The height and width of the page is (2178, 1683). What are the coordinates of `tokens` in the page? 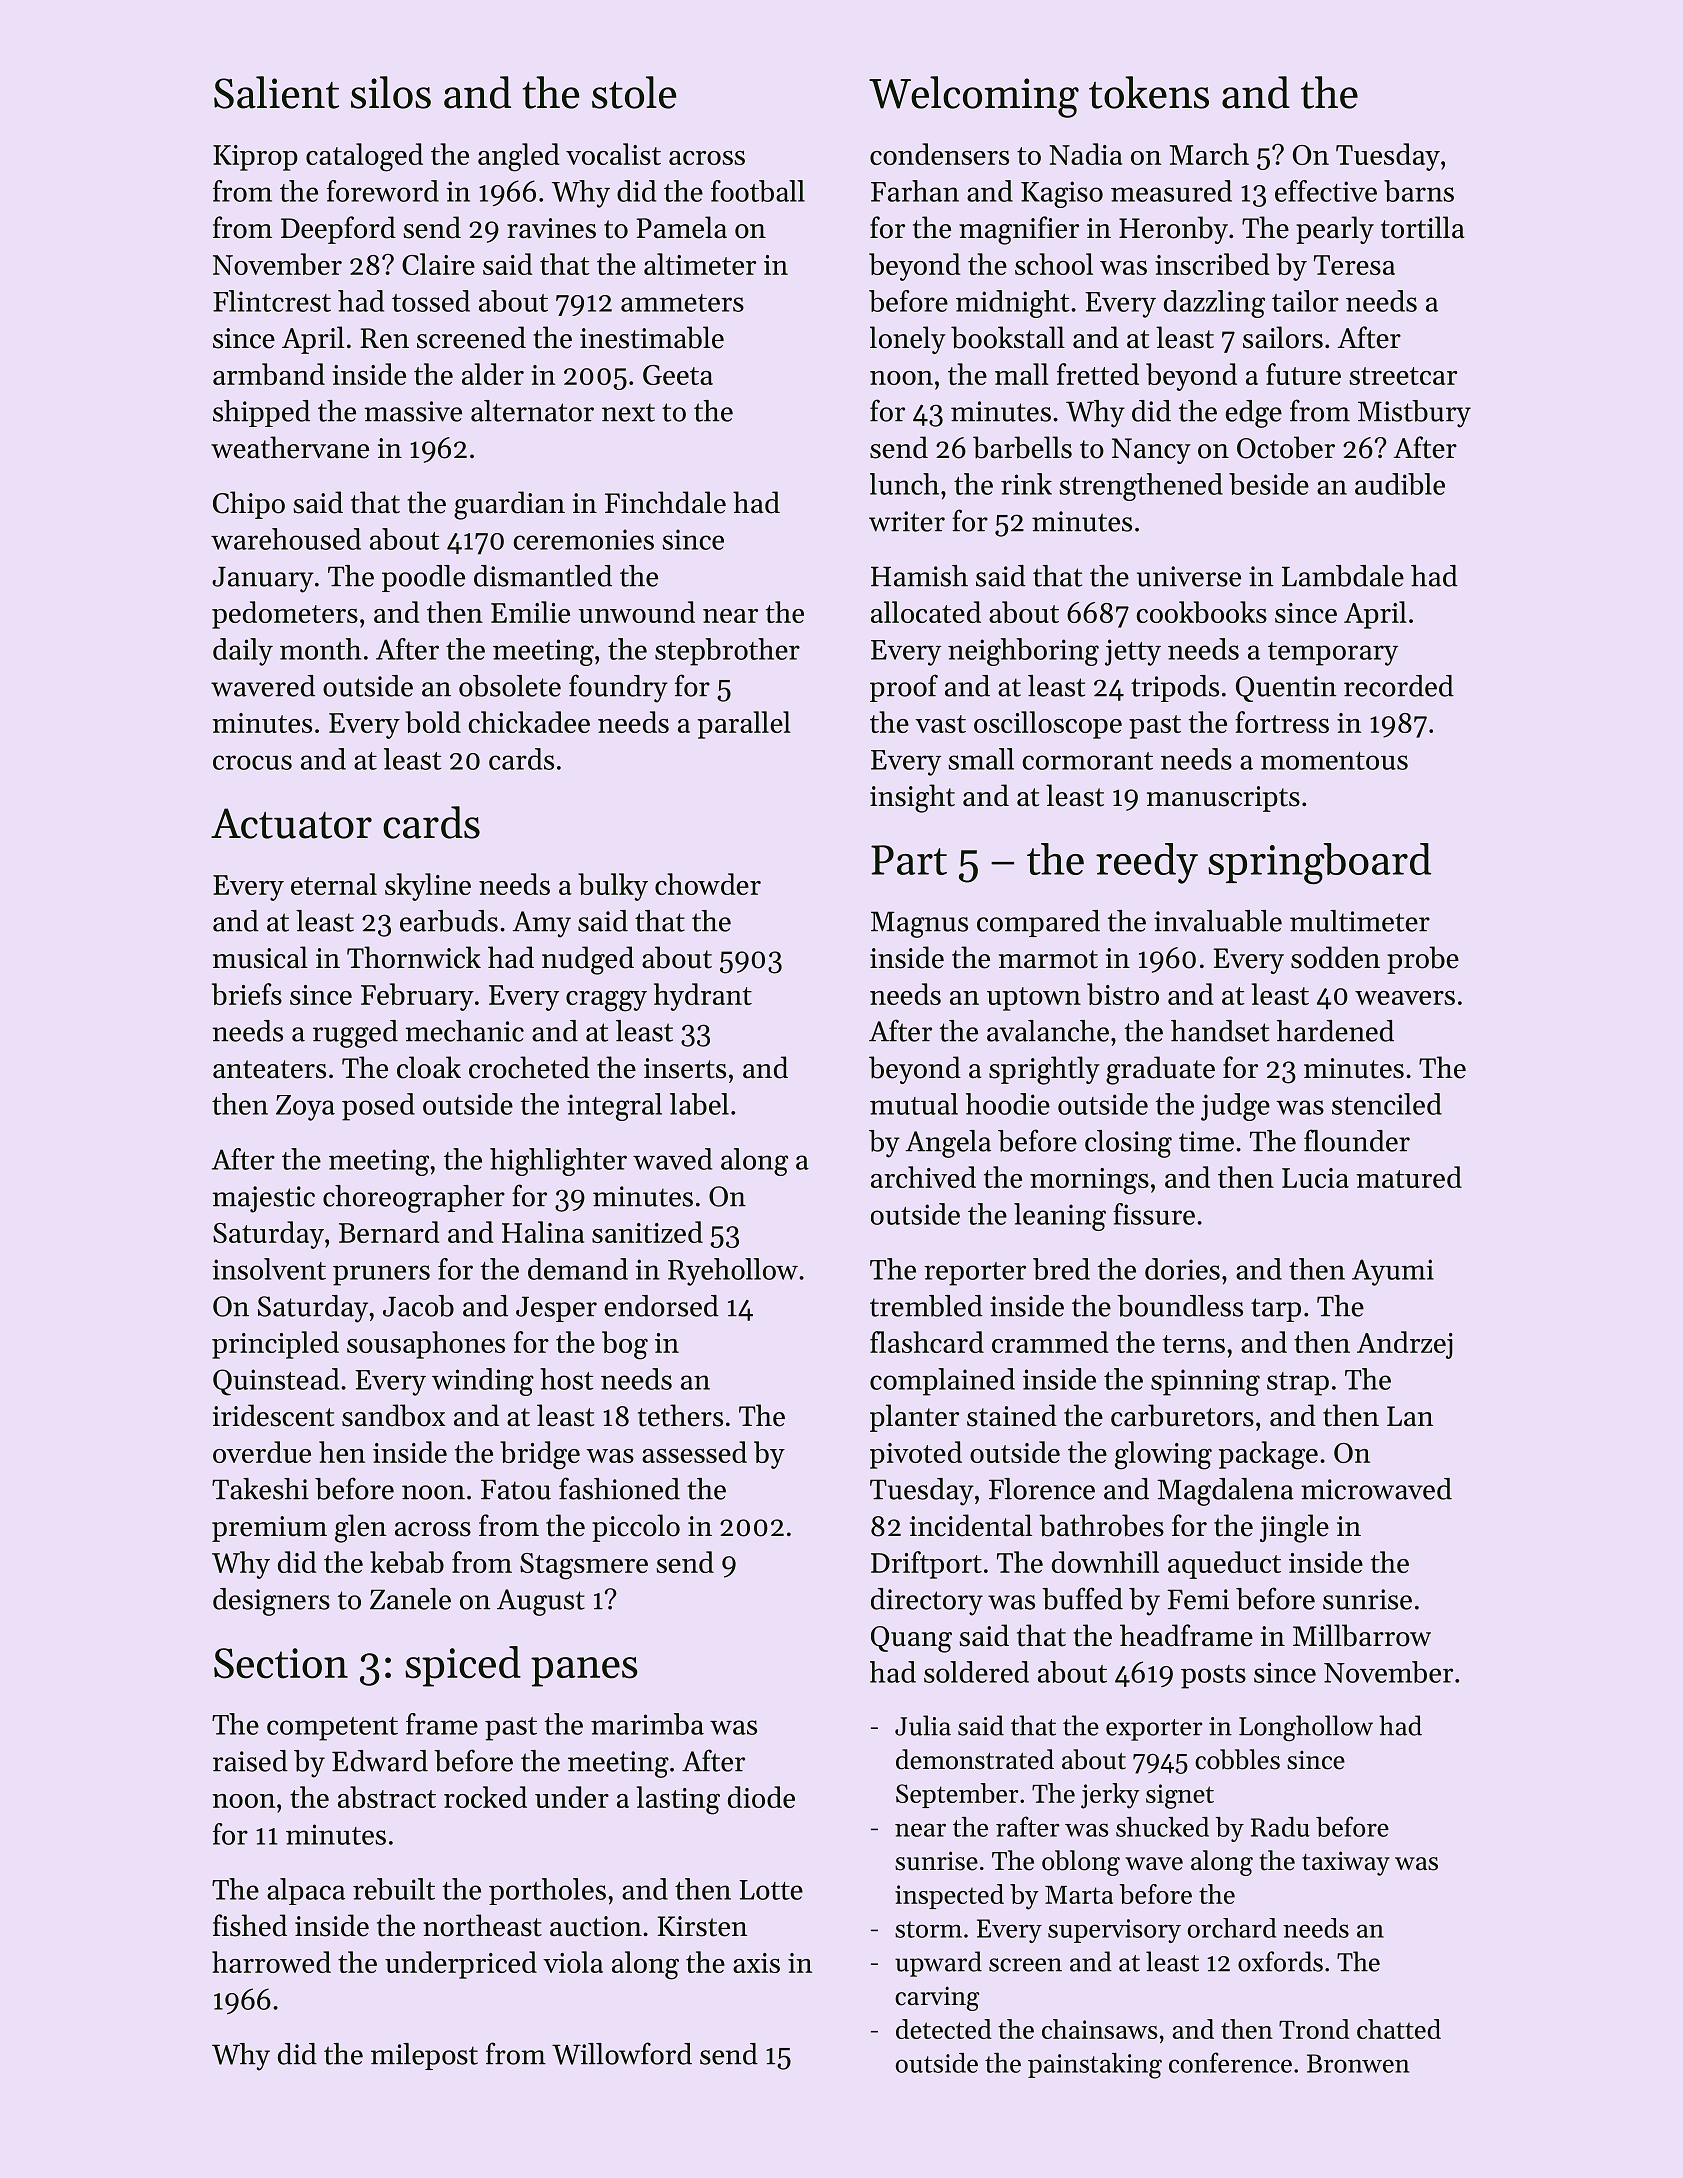 It's located at (1149, 92).
